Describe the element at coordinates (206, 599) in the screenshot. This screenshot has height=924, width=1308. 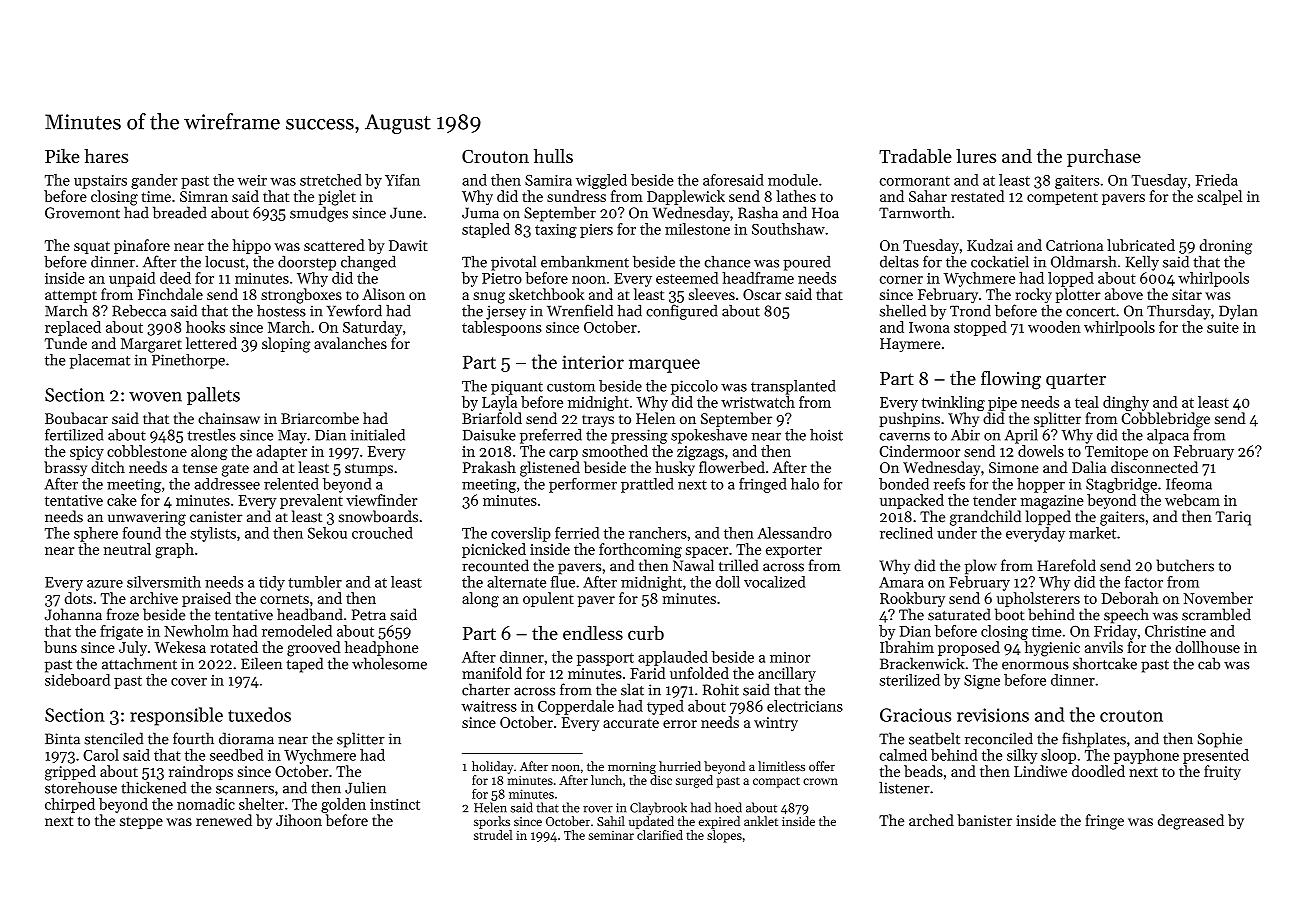
I see `praised` at that location.
